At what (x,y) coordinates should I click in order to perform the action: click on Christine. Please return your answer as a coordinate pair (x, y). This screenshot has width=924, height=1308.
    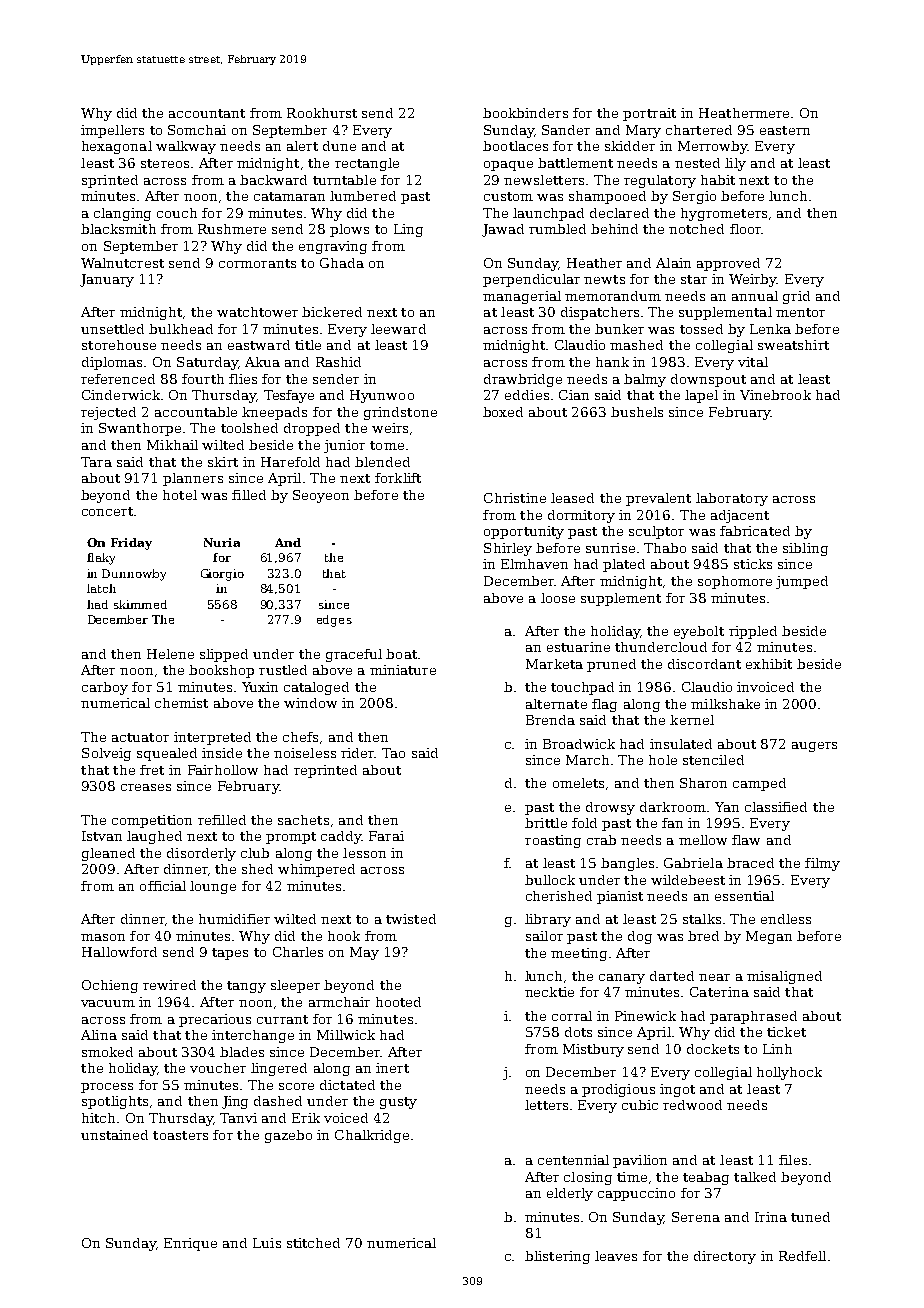
    Looking at the image, I should click on (515, 498).
